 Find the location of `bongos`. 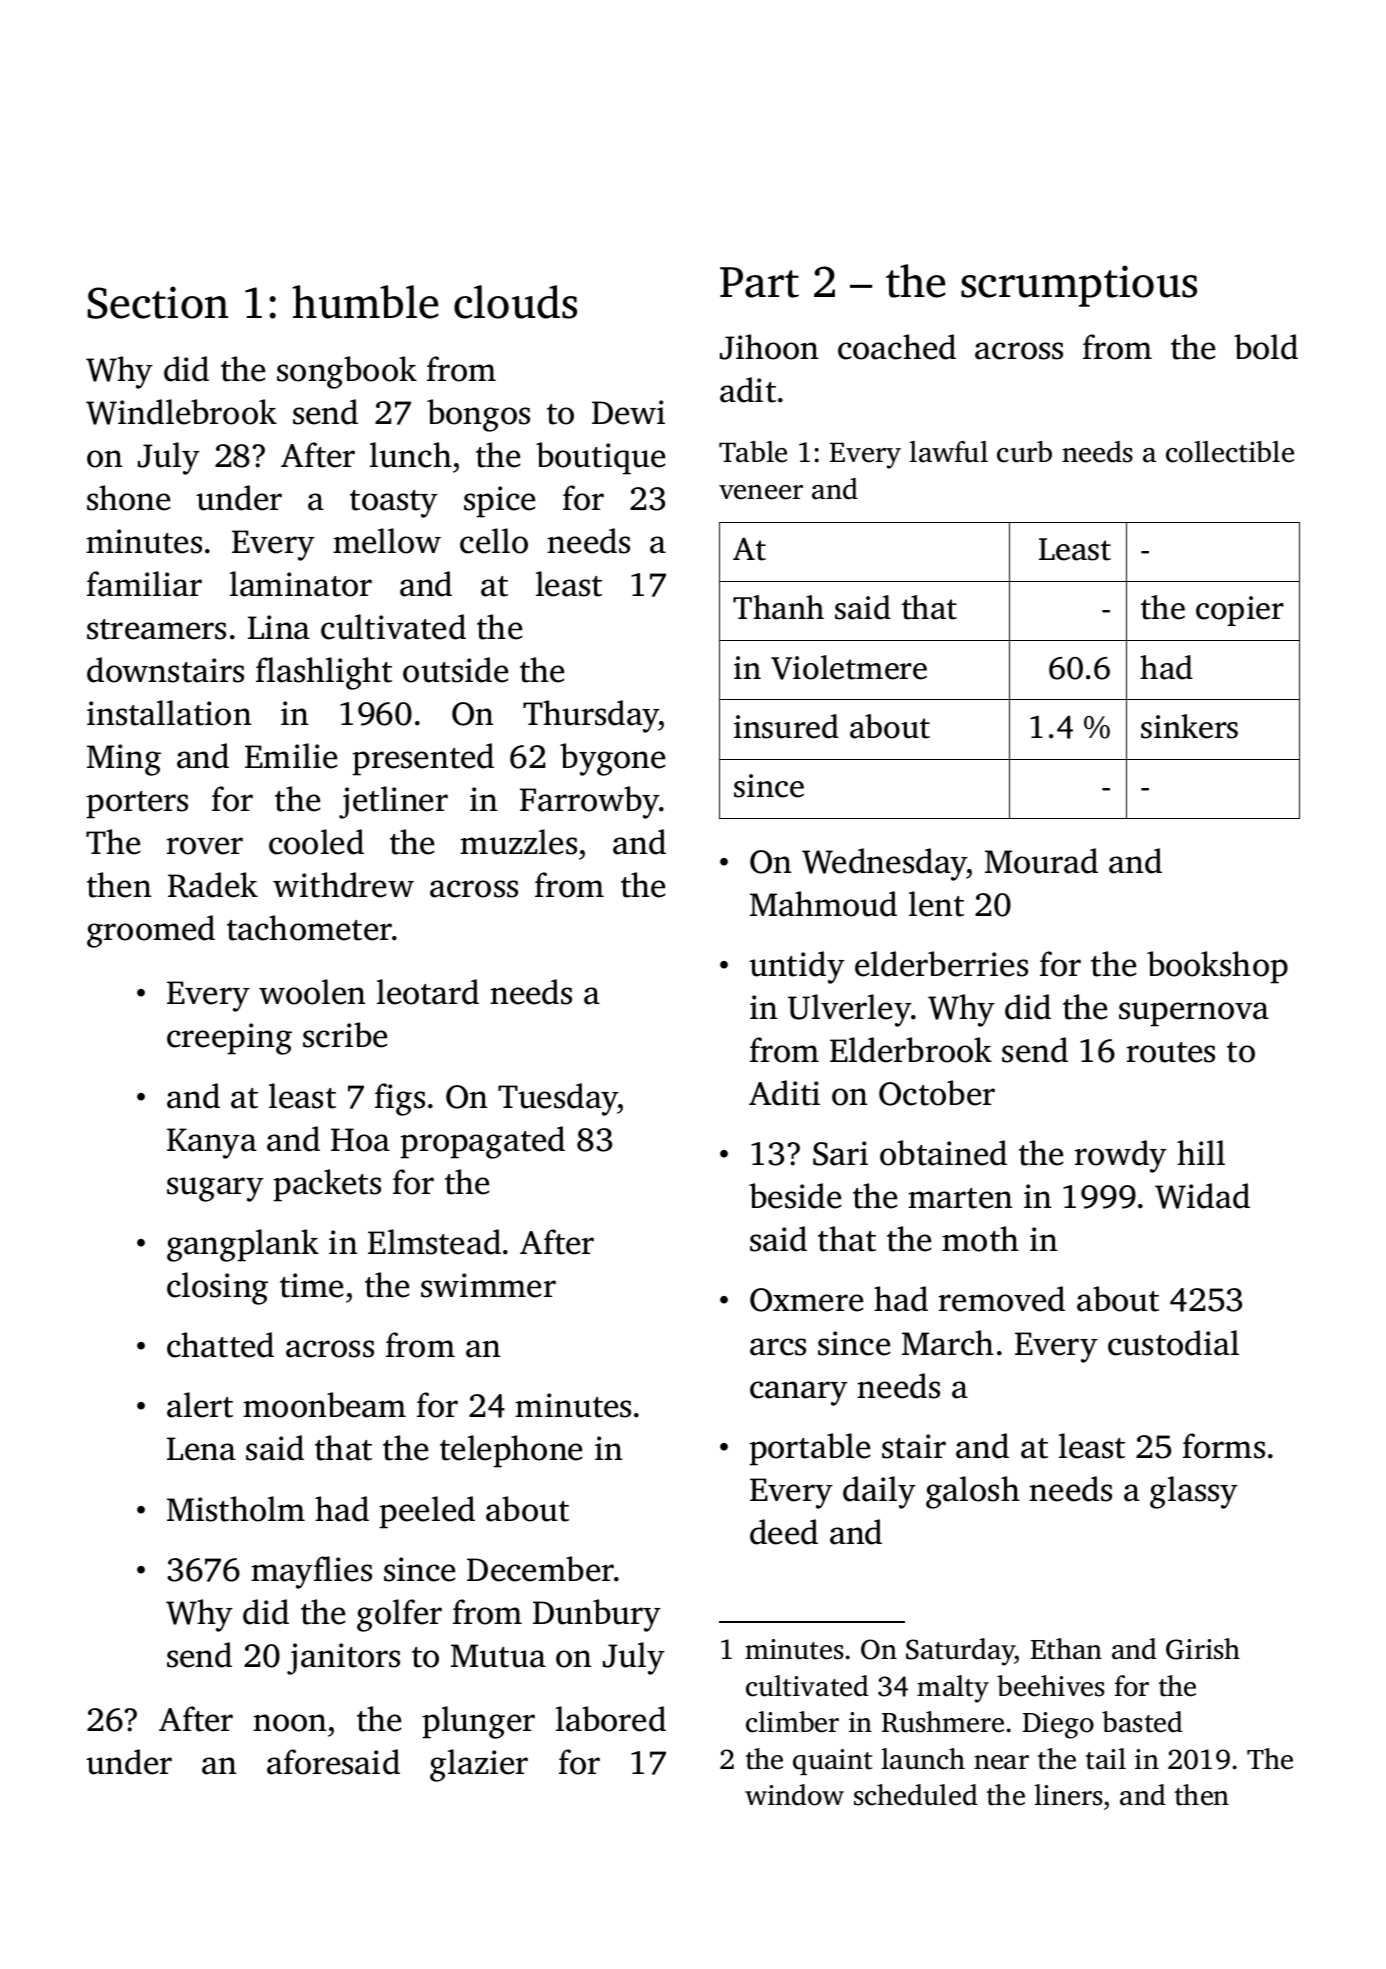

bongos is located at coordinates (478, 415).
